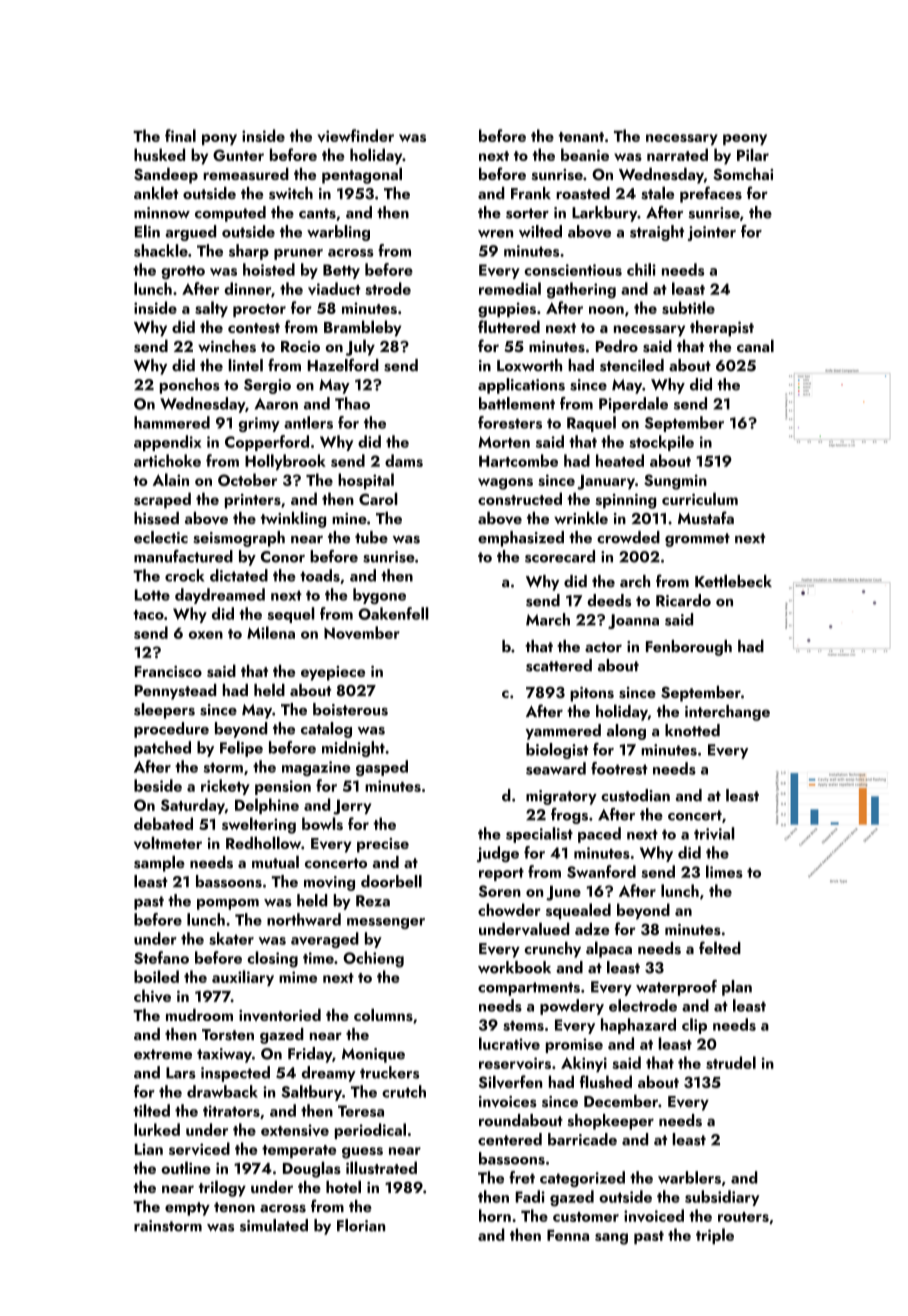 This screenshot has height=1316, width=908. Describe the element at coordinates (190, 386) in the screenshot. I see `ponchos` at that location.
